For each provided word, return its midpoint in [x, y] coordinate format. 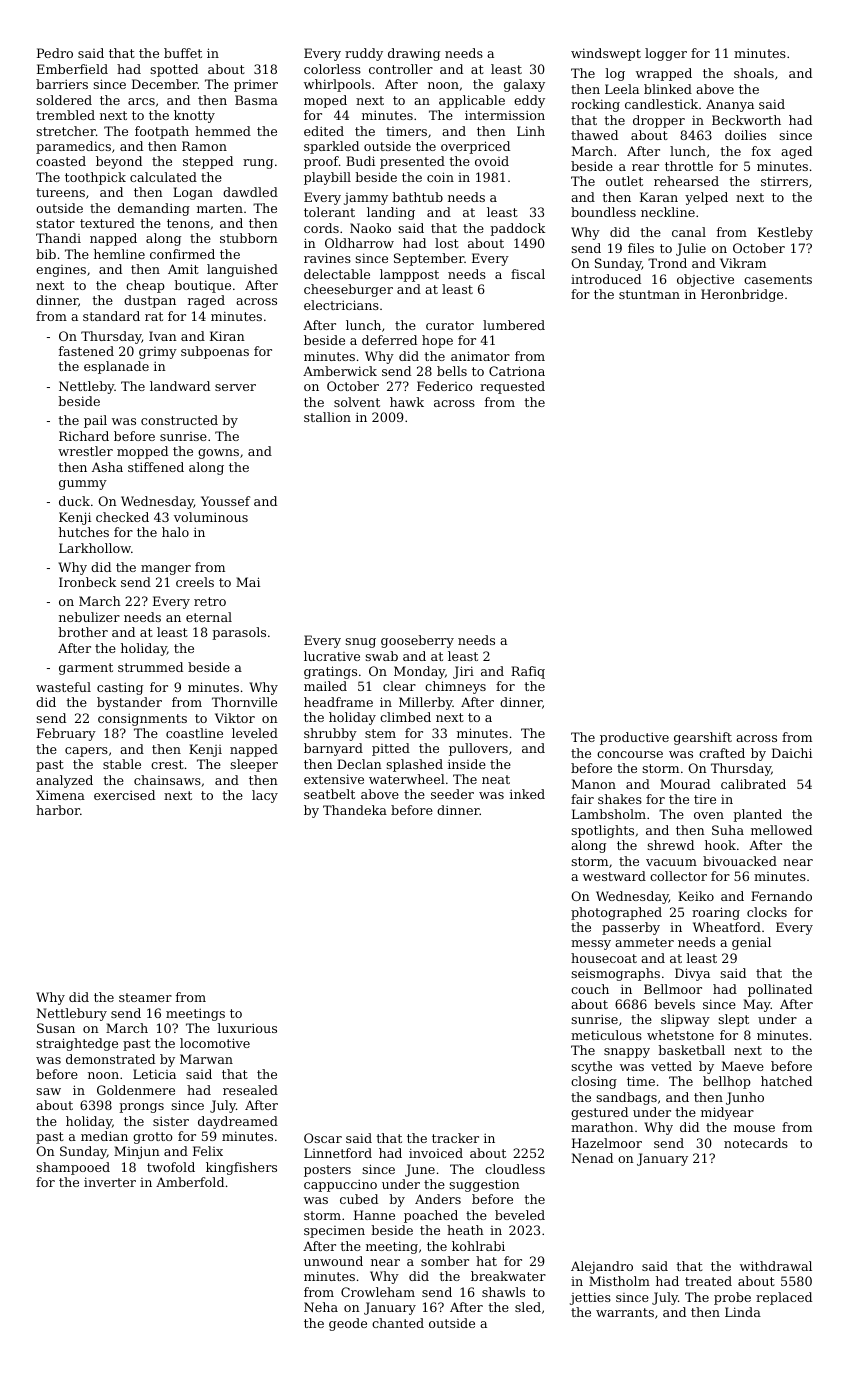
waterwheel [407, 779]
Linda [743, 1312]
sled [528, 1307]
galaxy [524, 85]
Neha [321, 1307]
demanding [154, 209]
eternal [209, 617]
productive [634, 738]
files [641, 248]
